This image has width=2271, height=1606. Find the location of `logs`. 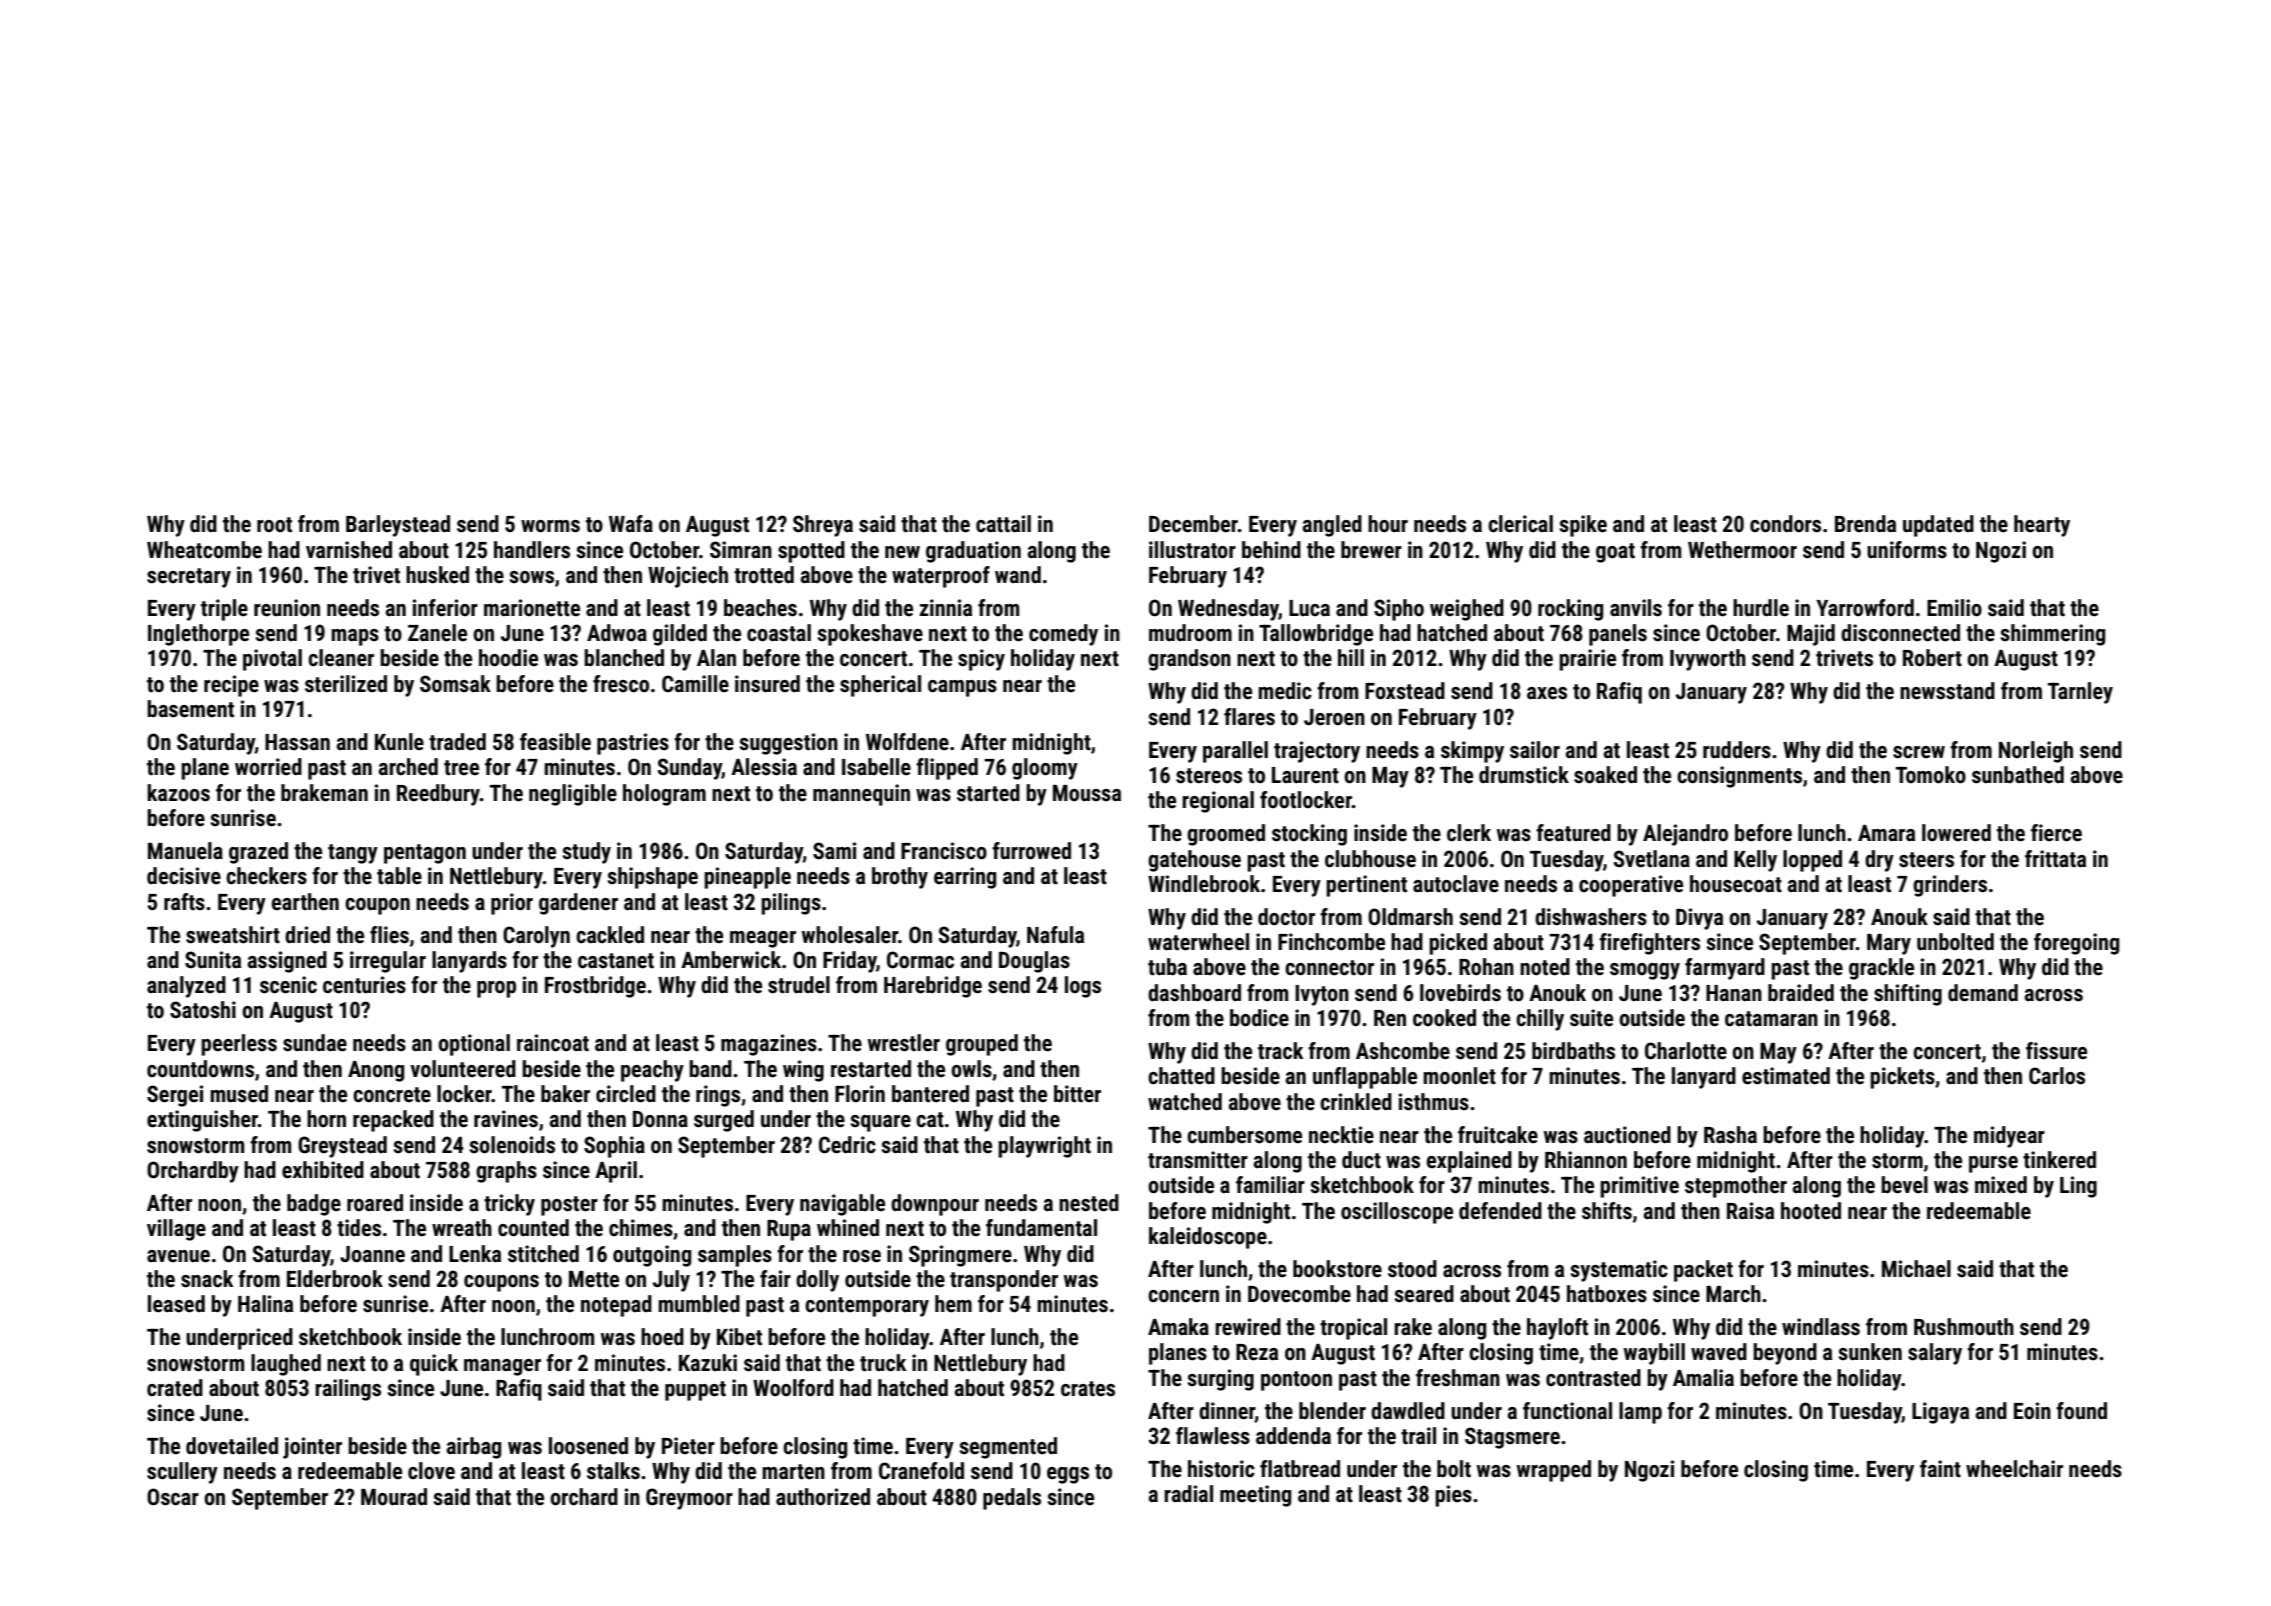

logs is located at coordinates (1083, 987).
